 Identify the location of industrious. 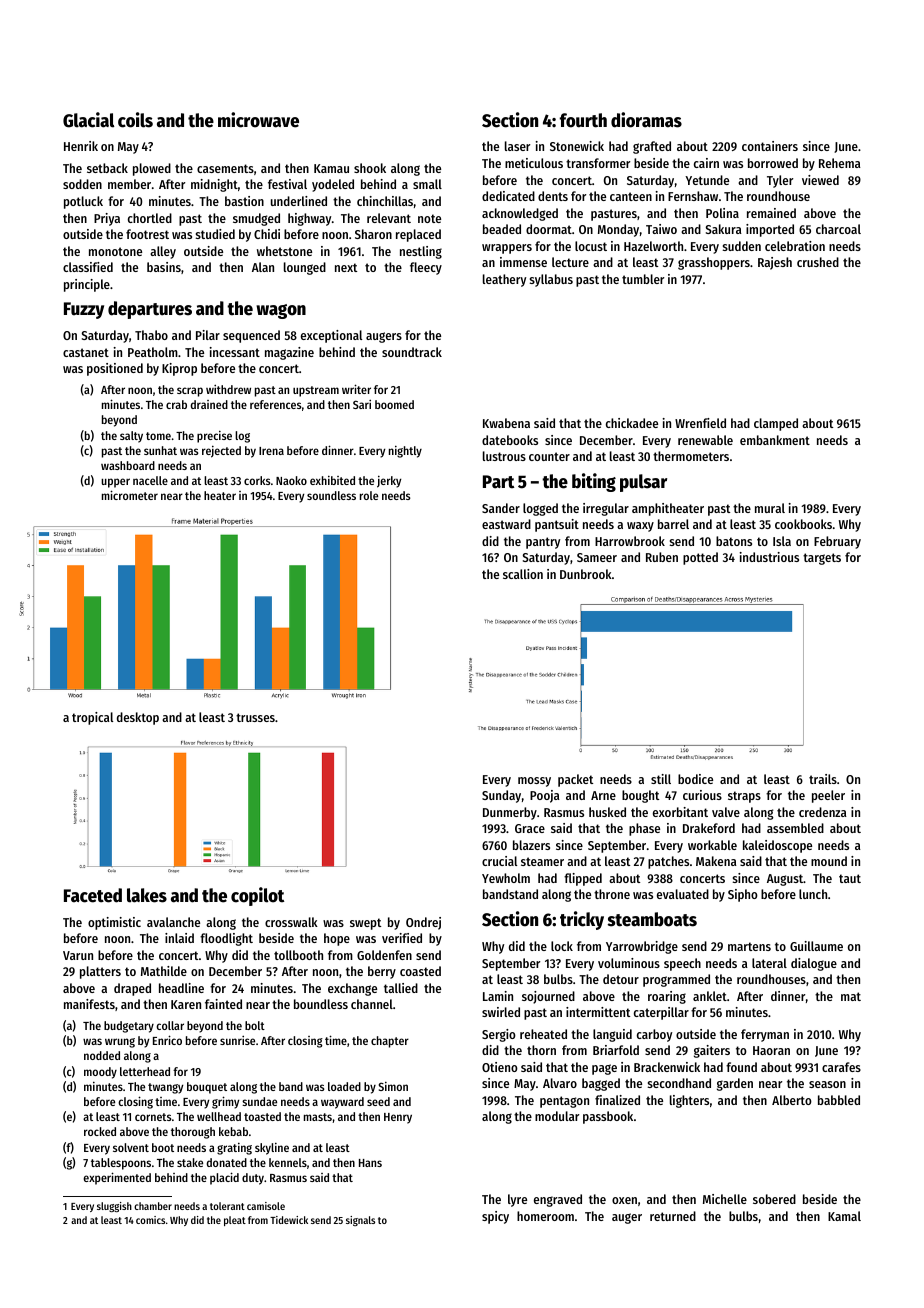
(769, 557).
